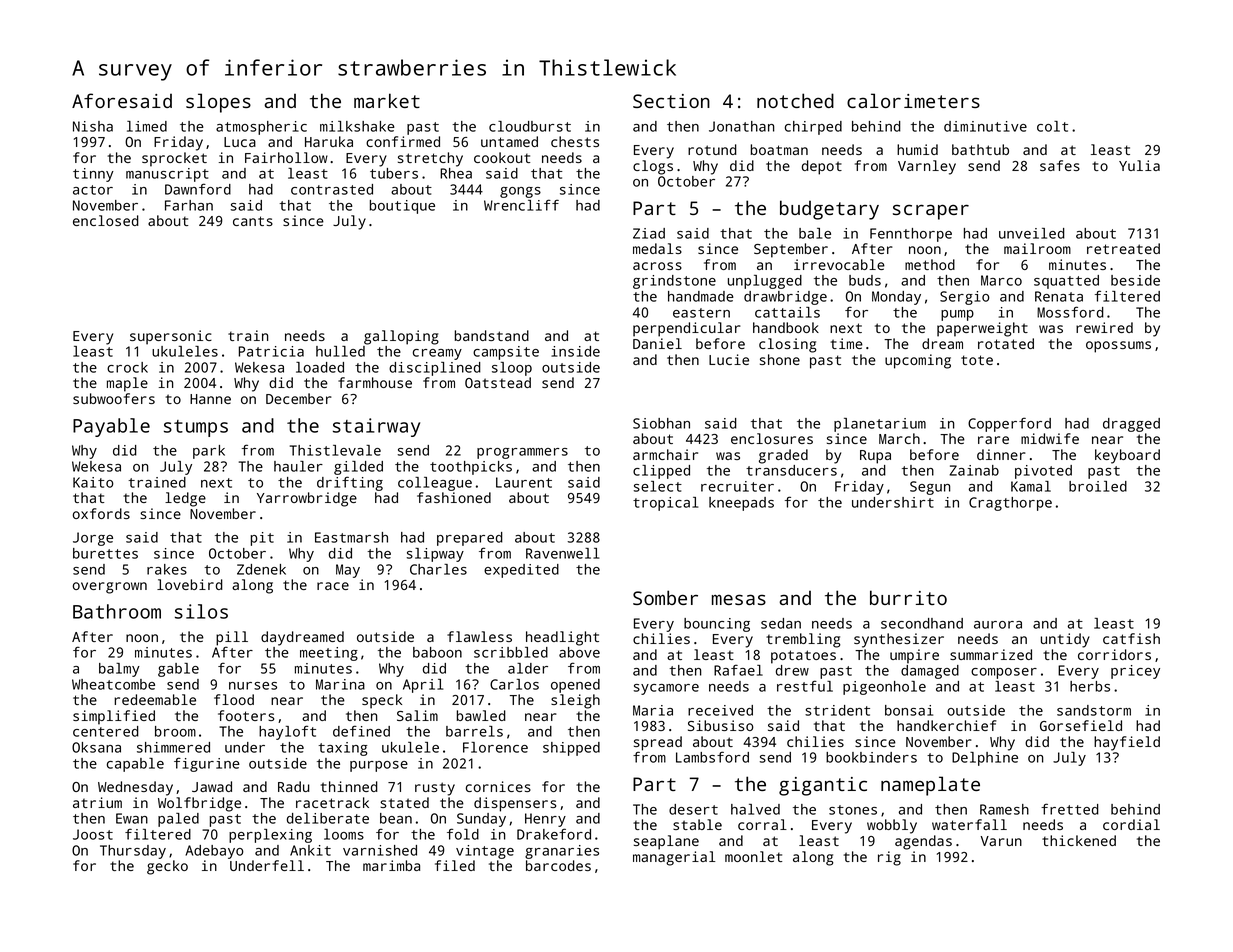 Image resolution: width=1233 pixels, height=952 pixels. Describe the element at coordinates (167, 867) in the screenshot. I see `gecko` at that location.
